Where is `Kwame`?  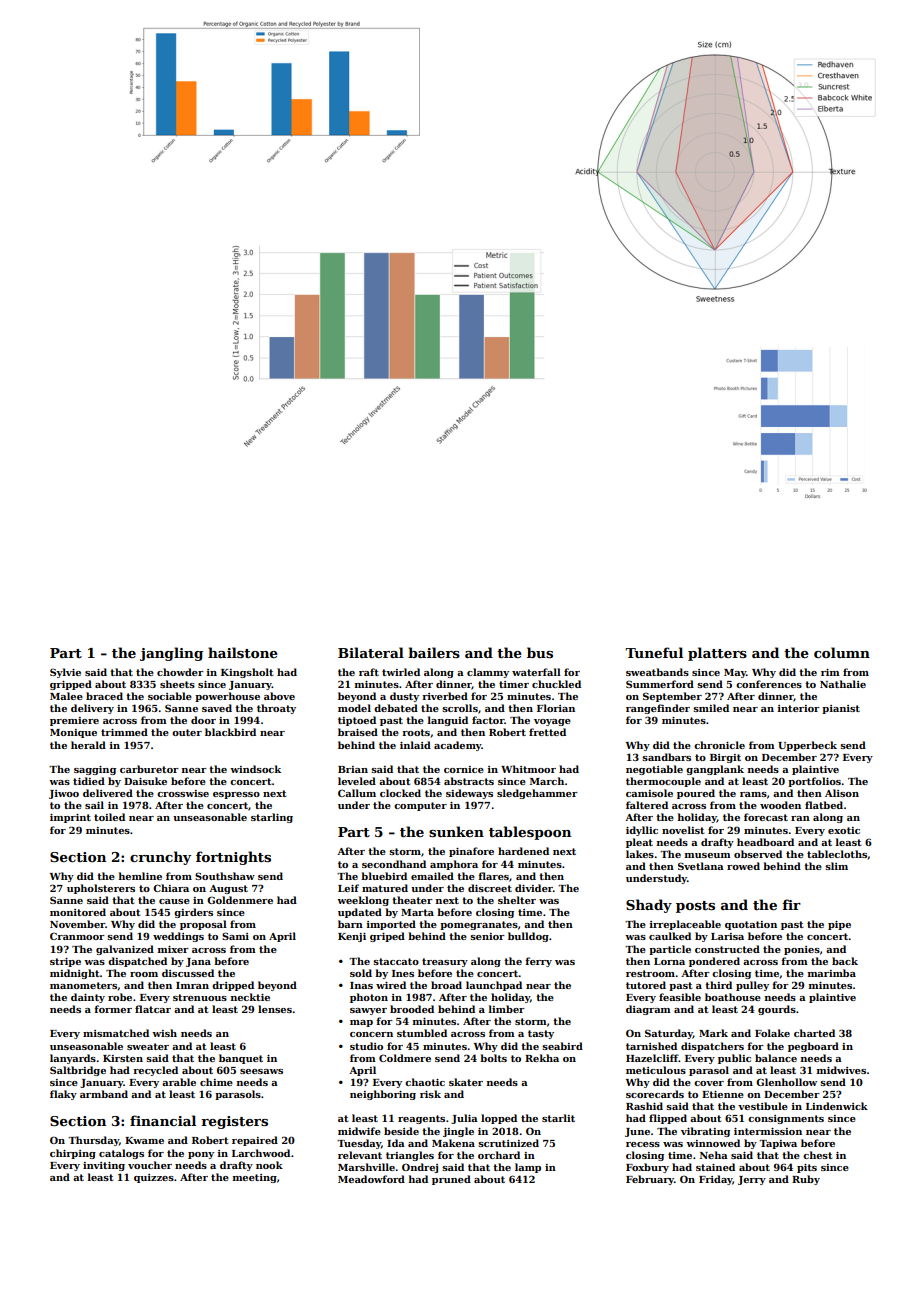 Kwame is located at coordinates (144, 1140).
